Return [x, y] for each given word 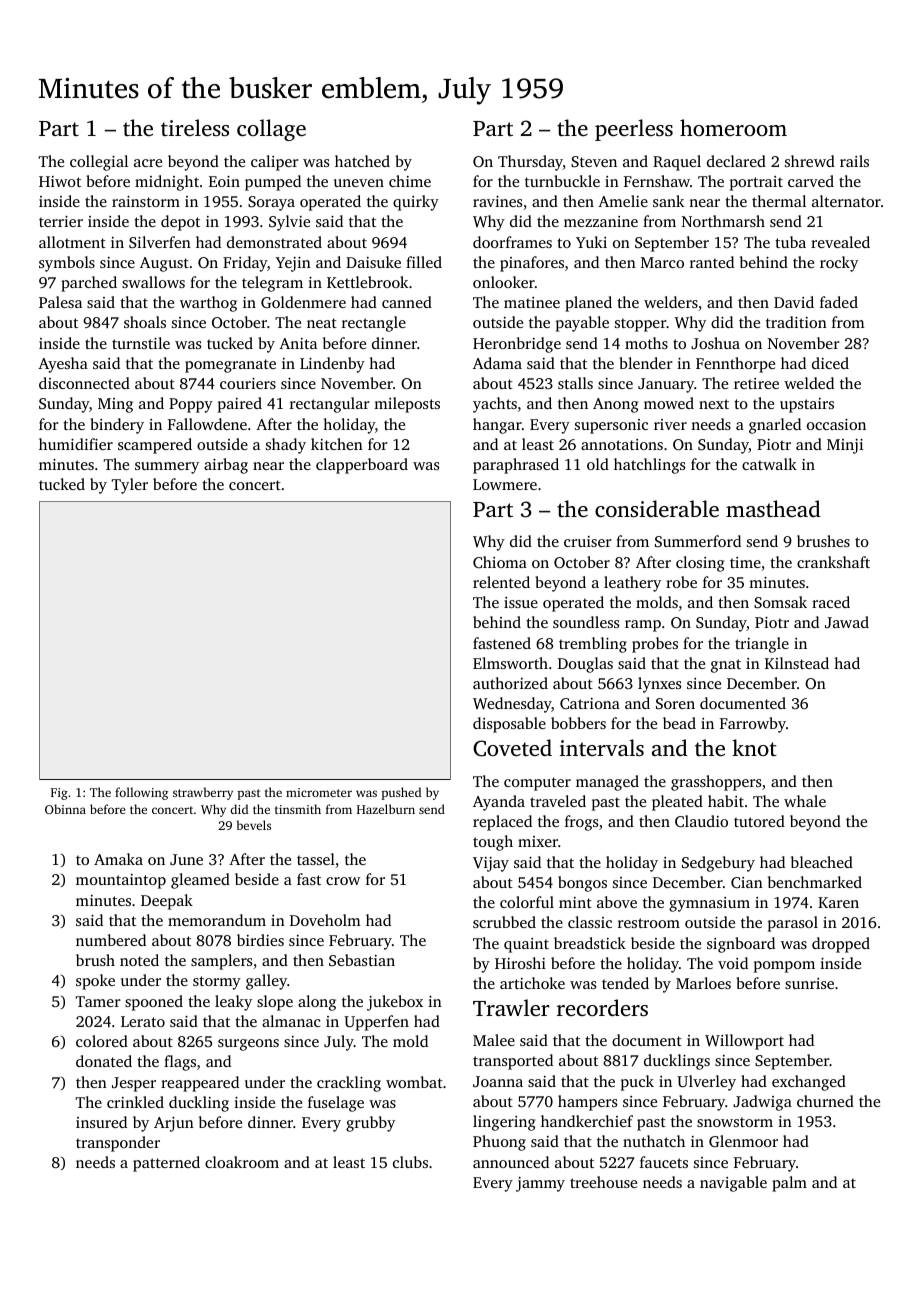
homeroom [733, 127]
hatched [362, 161]
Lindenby [332, 365]
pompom [784, 967]
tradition [796, 322]
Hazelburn [386, 809]
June [186, 859]
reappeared [200, 1084]
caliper [275, 163]
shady [286, 446]
